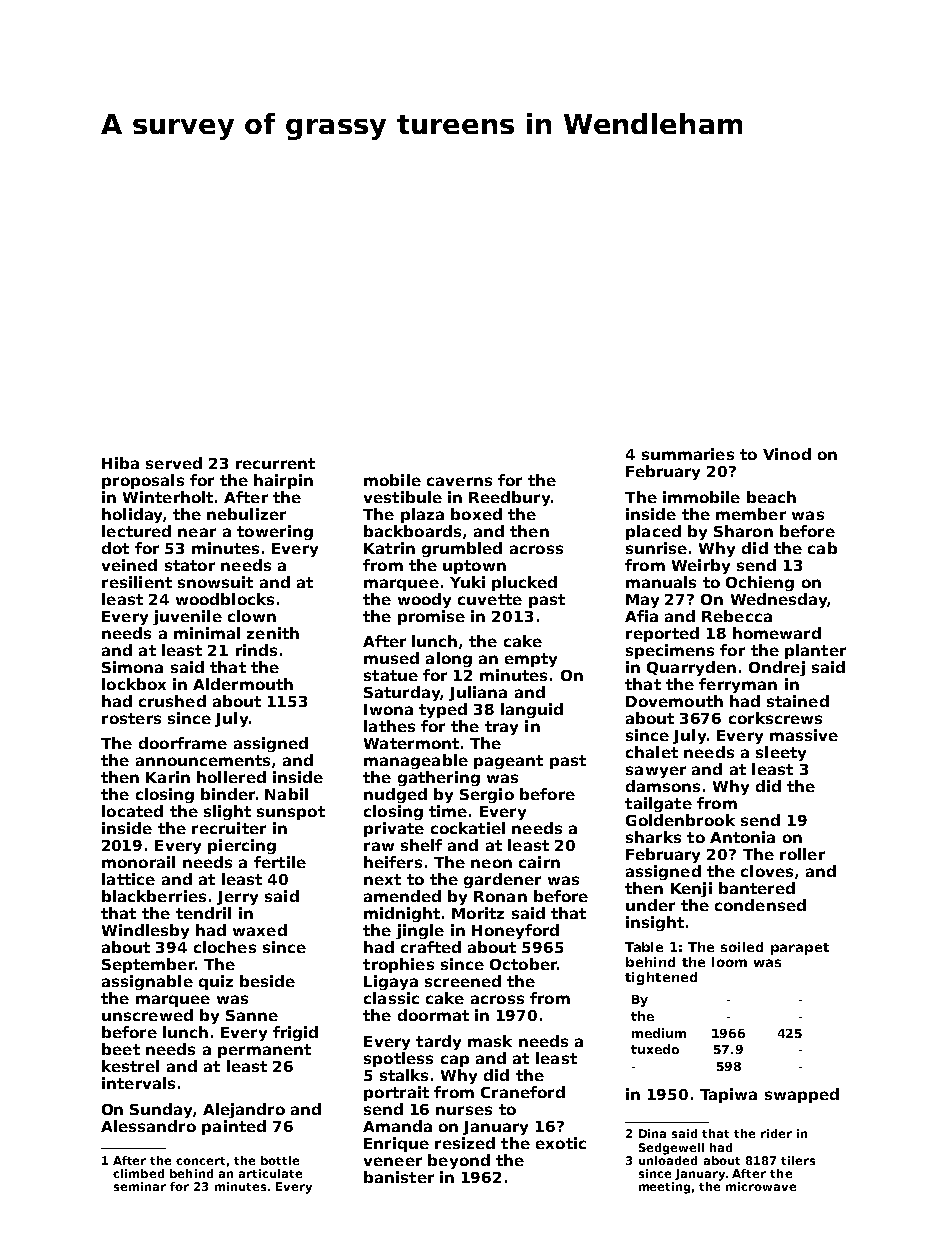 Image resolution: width=952 pixels, height=1233 pixels. Describe the element at coordinates (771, 497) in the page. I see `beach` at that location.
